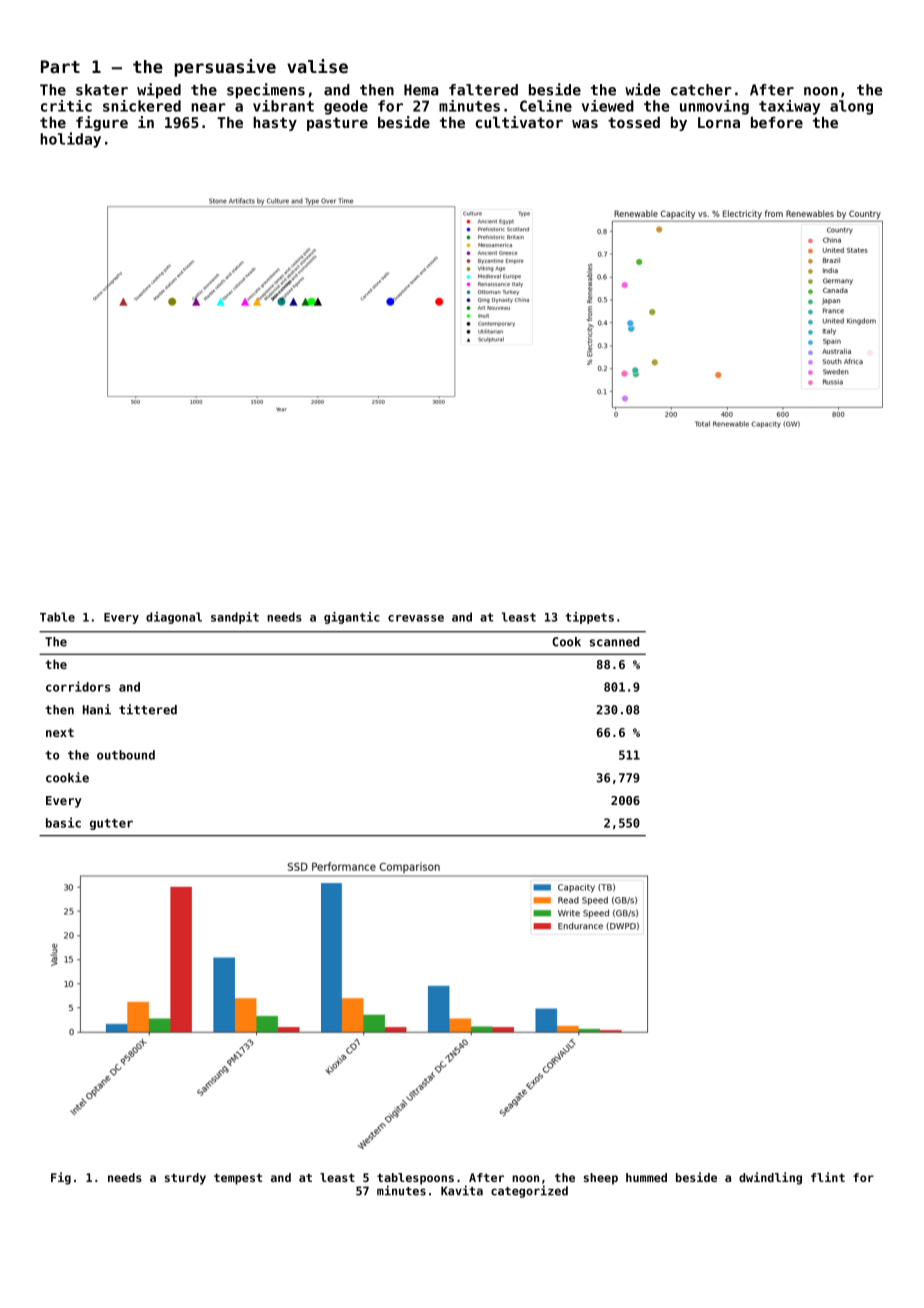 This screenshot has height=1308, width=924. I want to click on Kavita, so click(462, 1190).
